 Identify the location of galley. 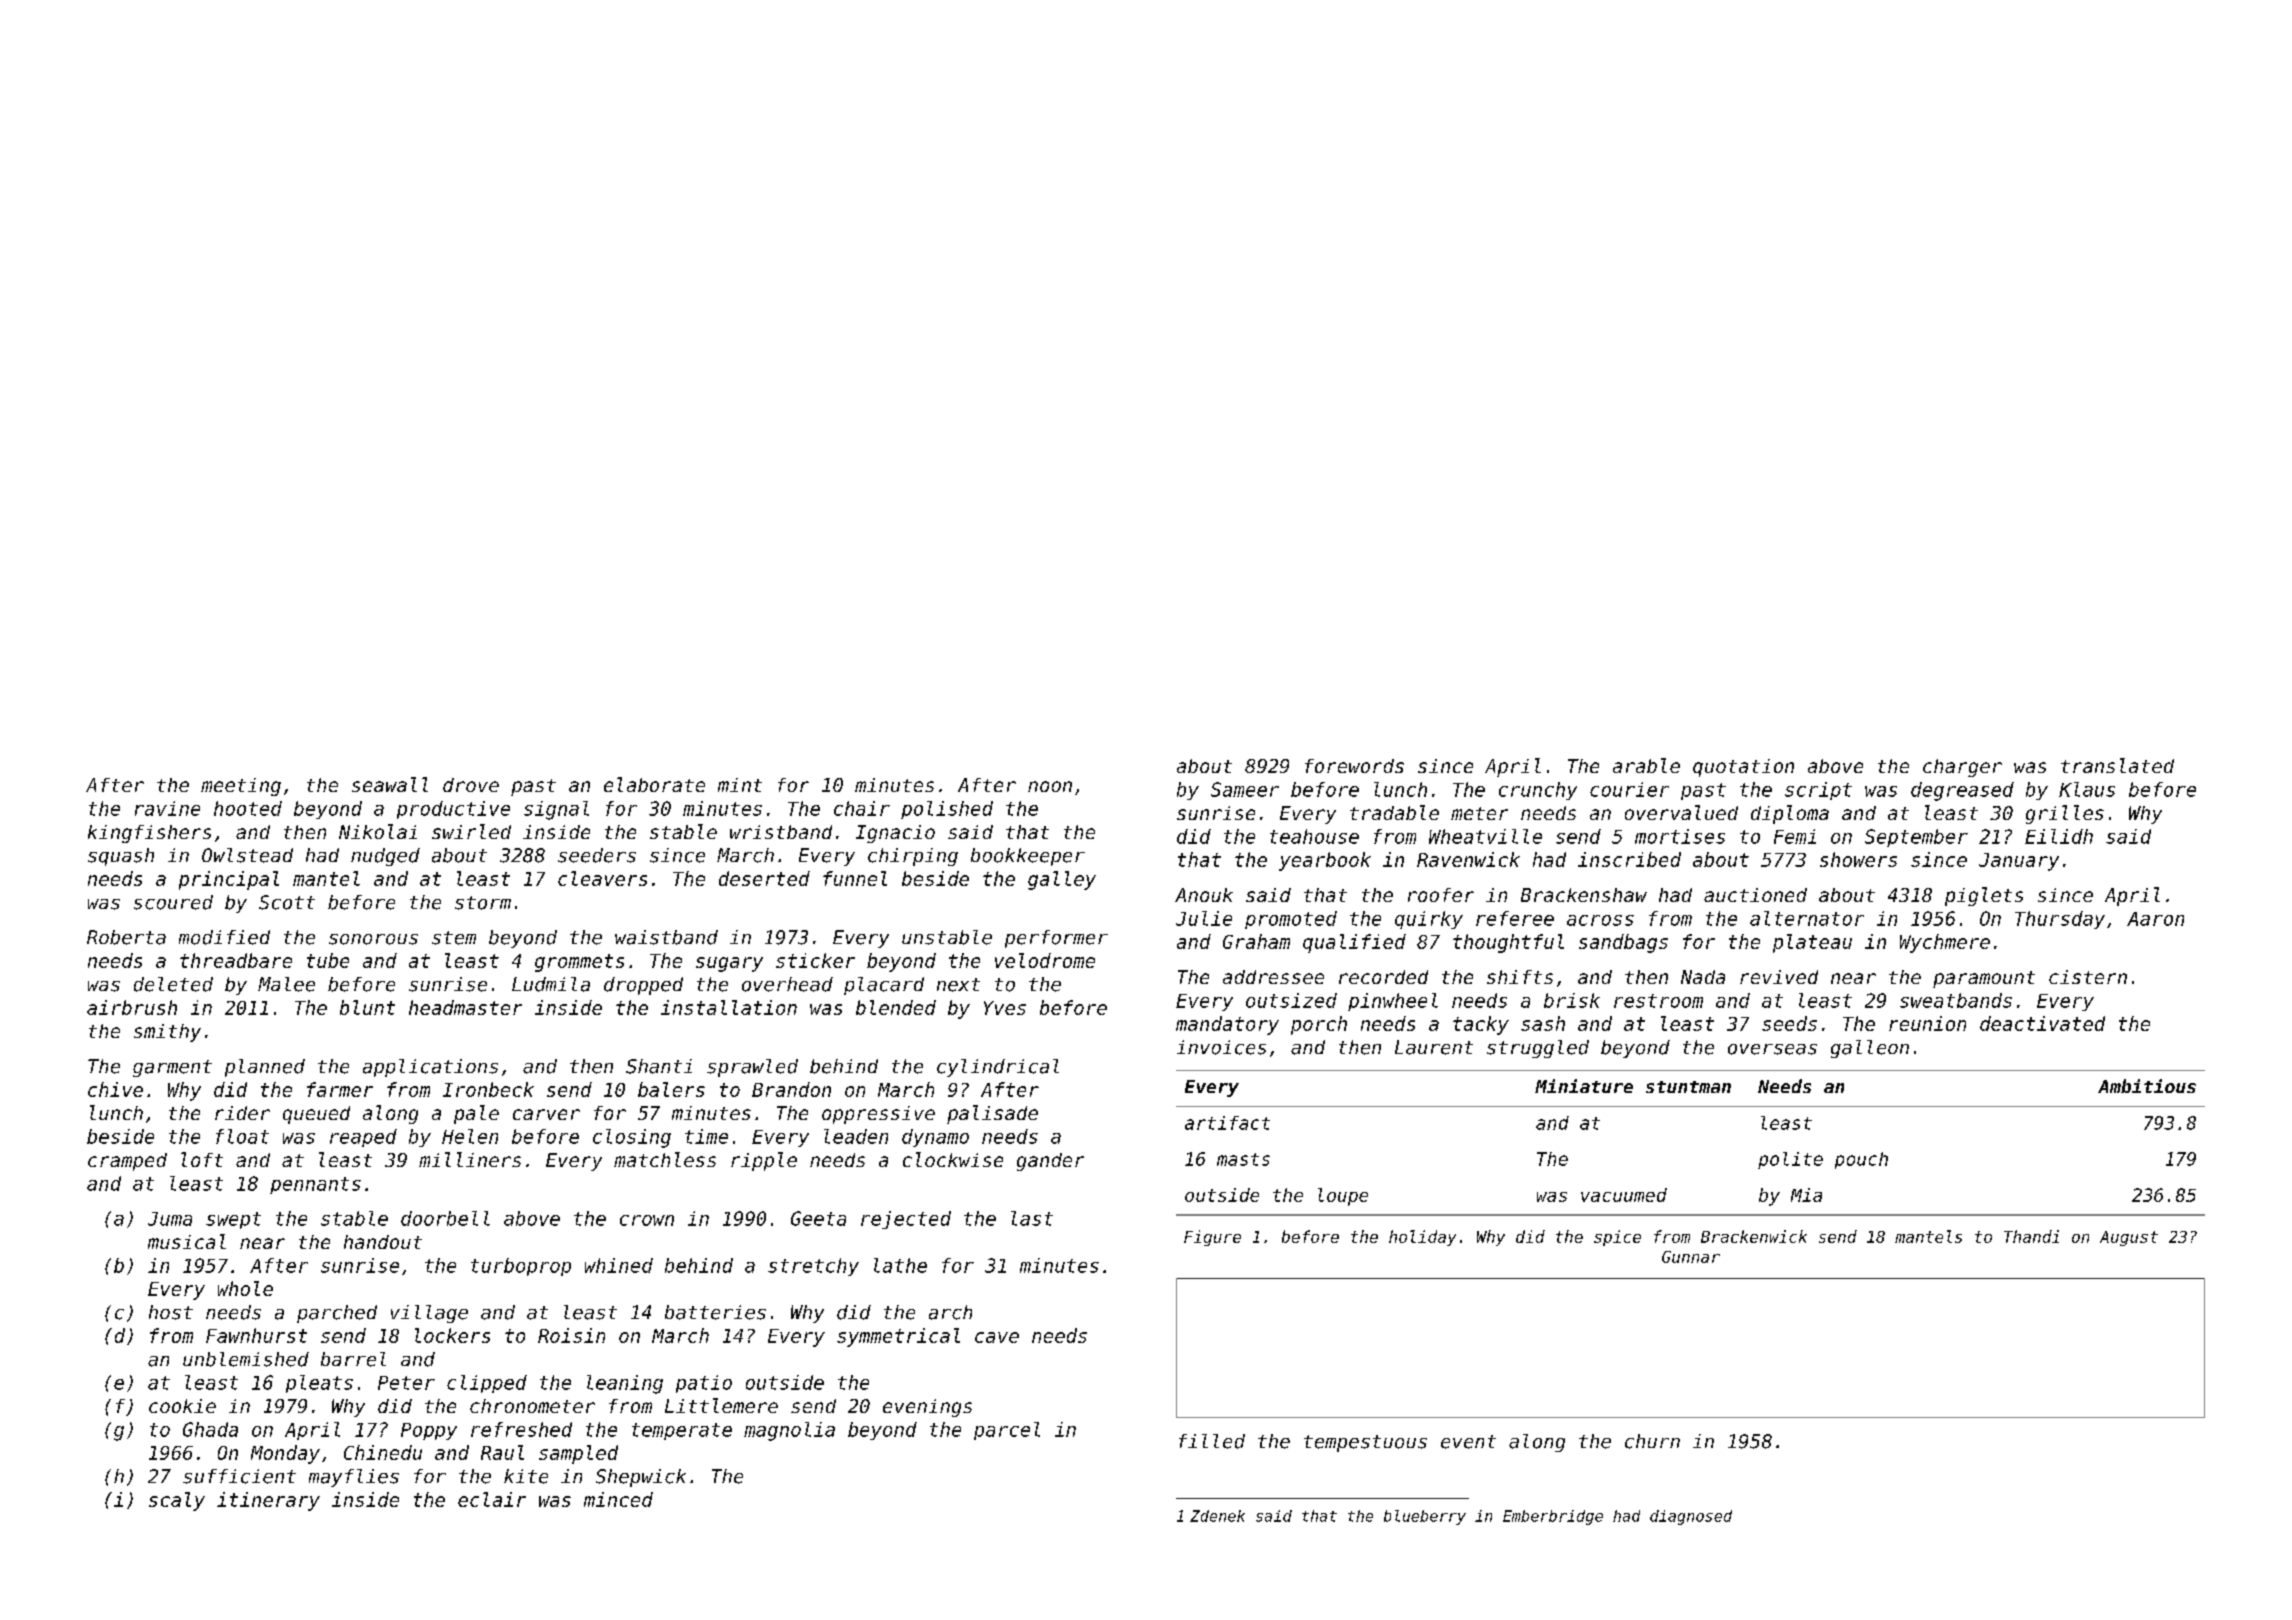
(1062, 880).
